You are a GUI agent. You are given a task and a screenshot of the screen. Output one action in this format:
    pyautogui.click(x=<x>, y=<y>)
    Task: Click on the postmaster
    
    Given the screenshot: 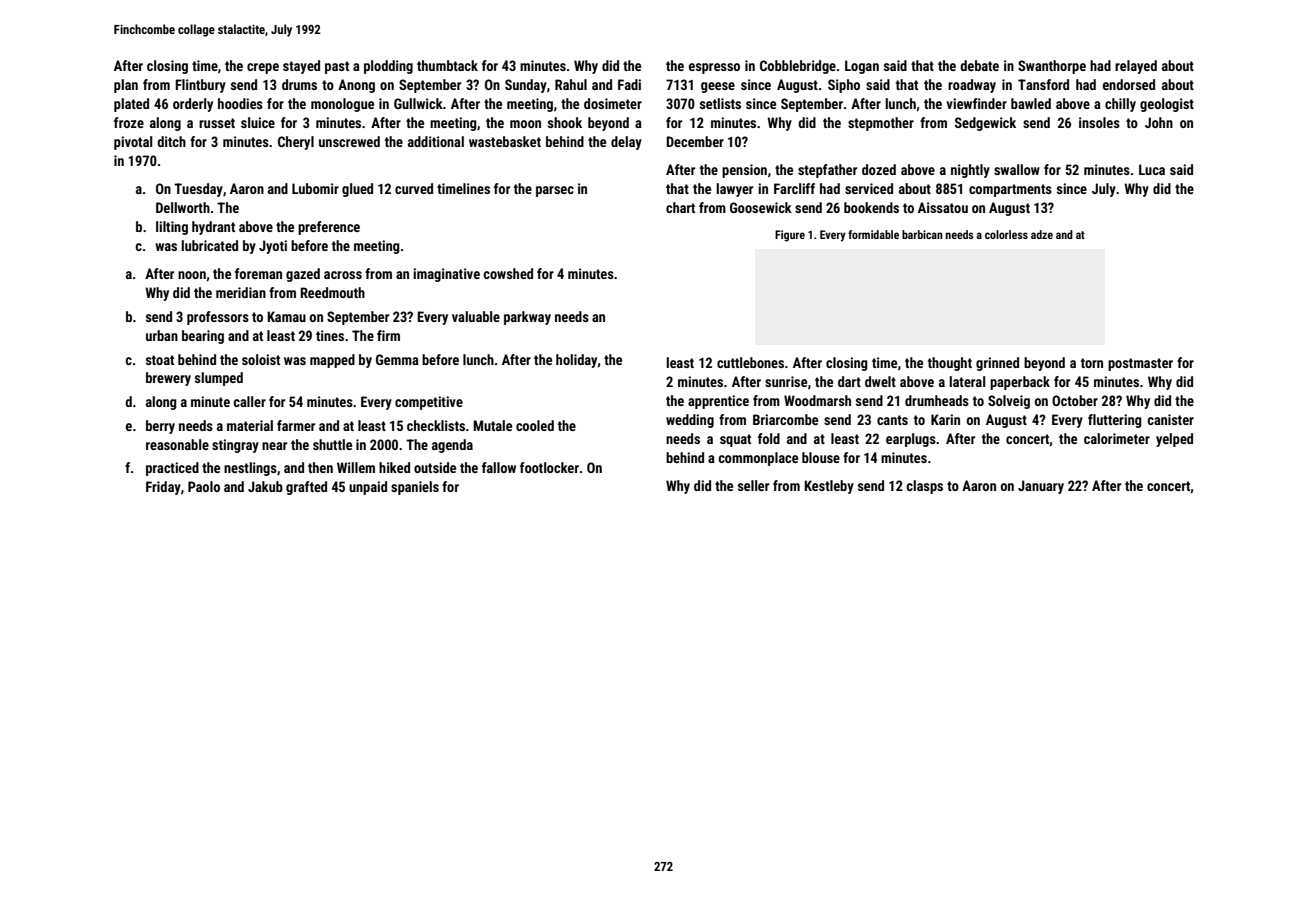 What is the action you would take?
    pyautogui.click(x=1140, y=364)
